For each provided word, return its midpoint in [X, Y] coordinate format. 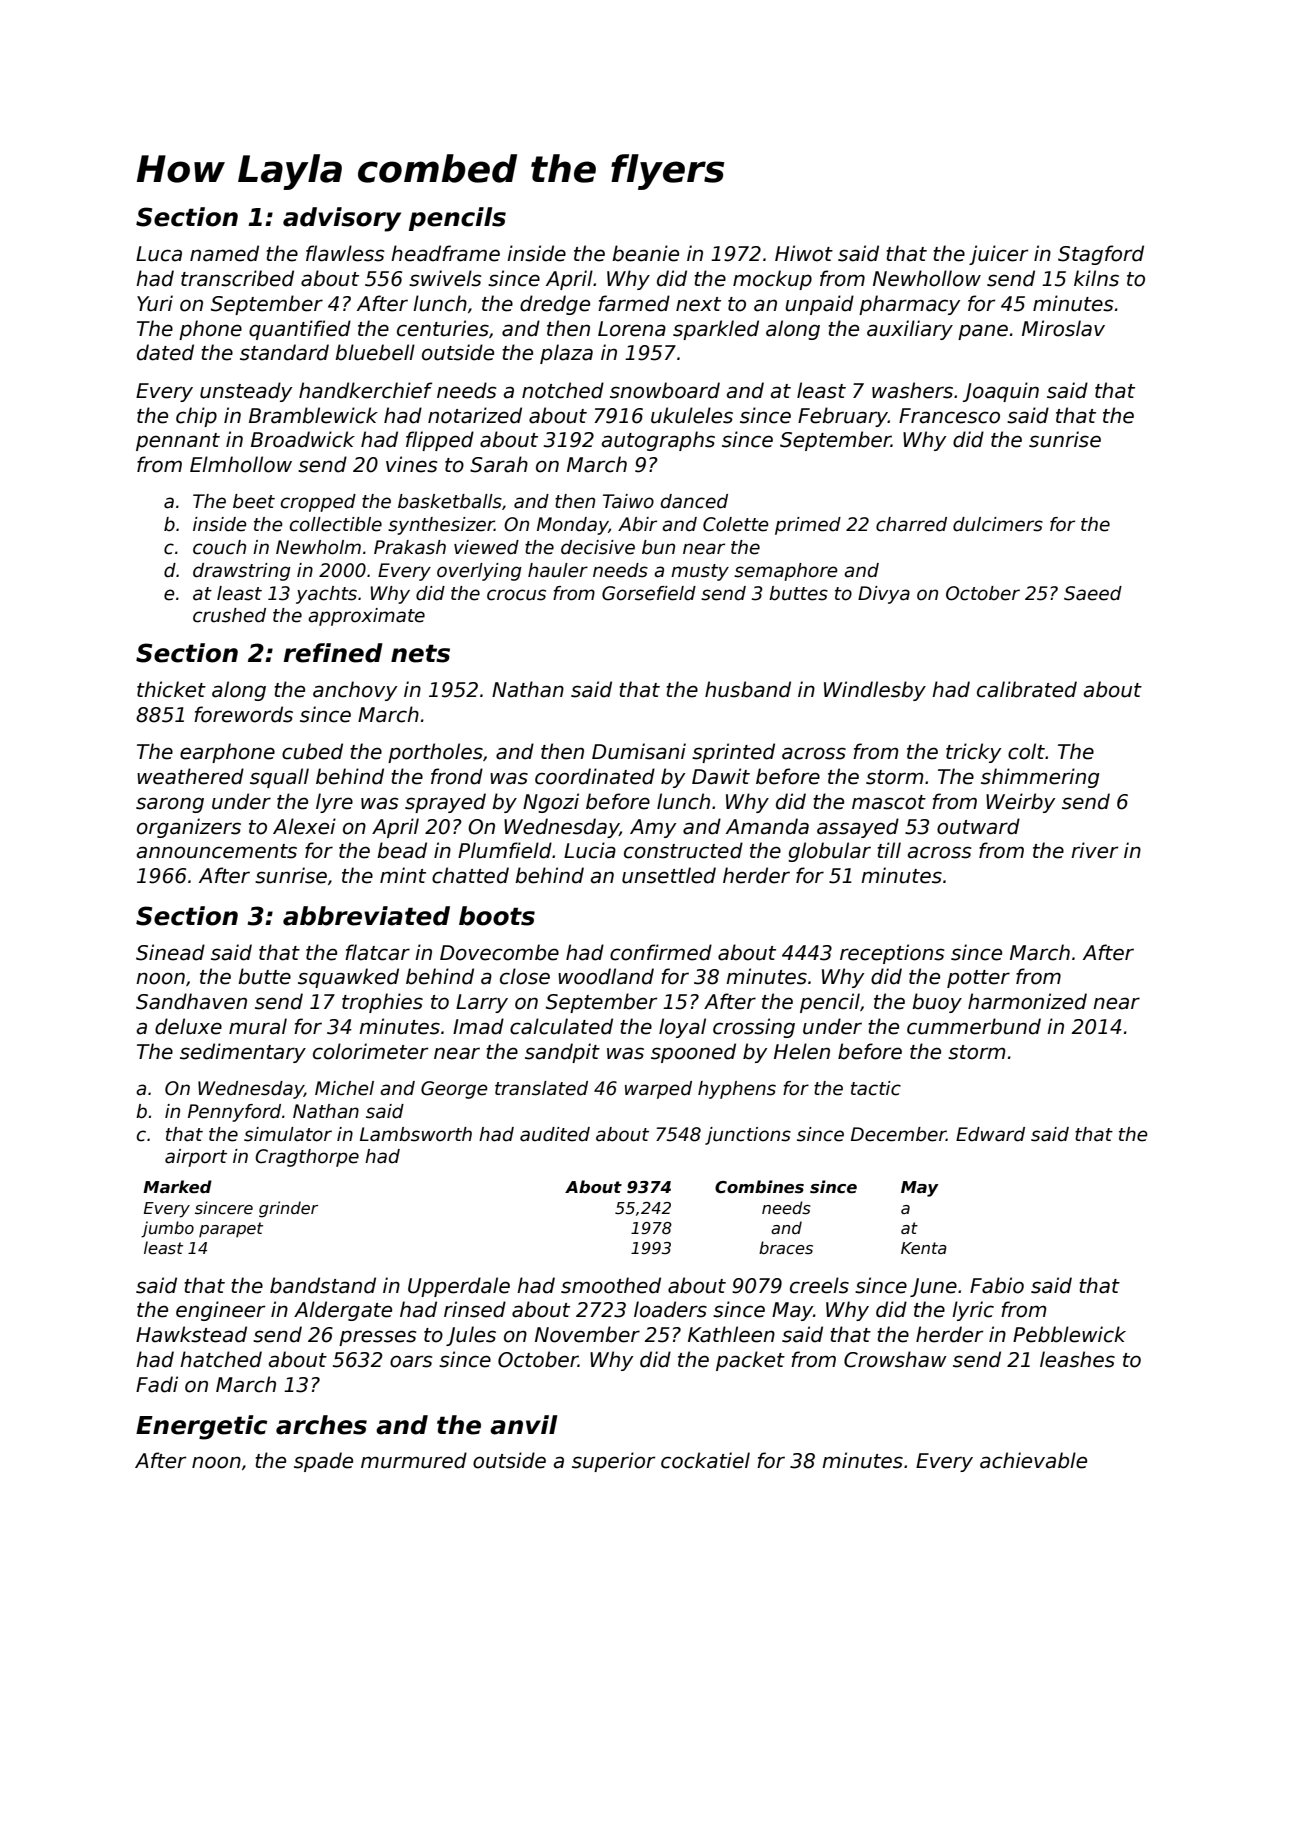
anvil [524, 1425]
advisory [342, 219]
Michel [344, 1088]
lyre [334, 803]
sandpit [562, 1053]
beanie [645, 253]
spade [323, 1462]
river [1094, 850]
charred [911, 524]
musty [700, 572]
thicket [171, 689]
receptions [892, 954]
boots [497, 916]
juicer [998, 255]
